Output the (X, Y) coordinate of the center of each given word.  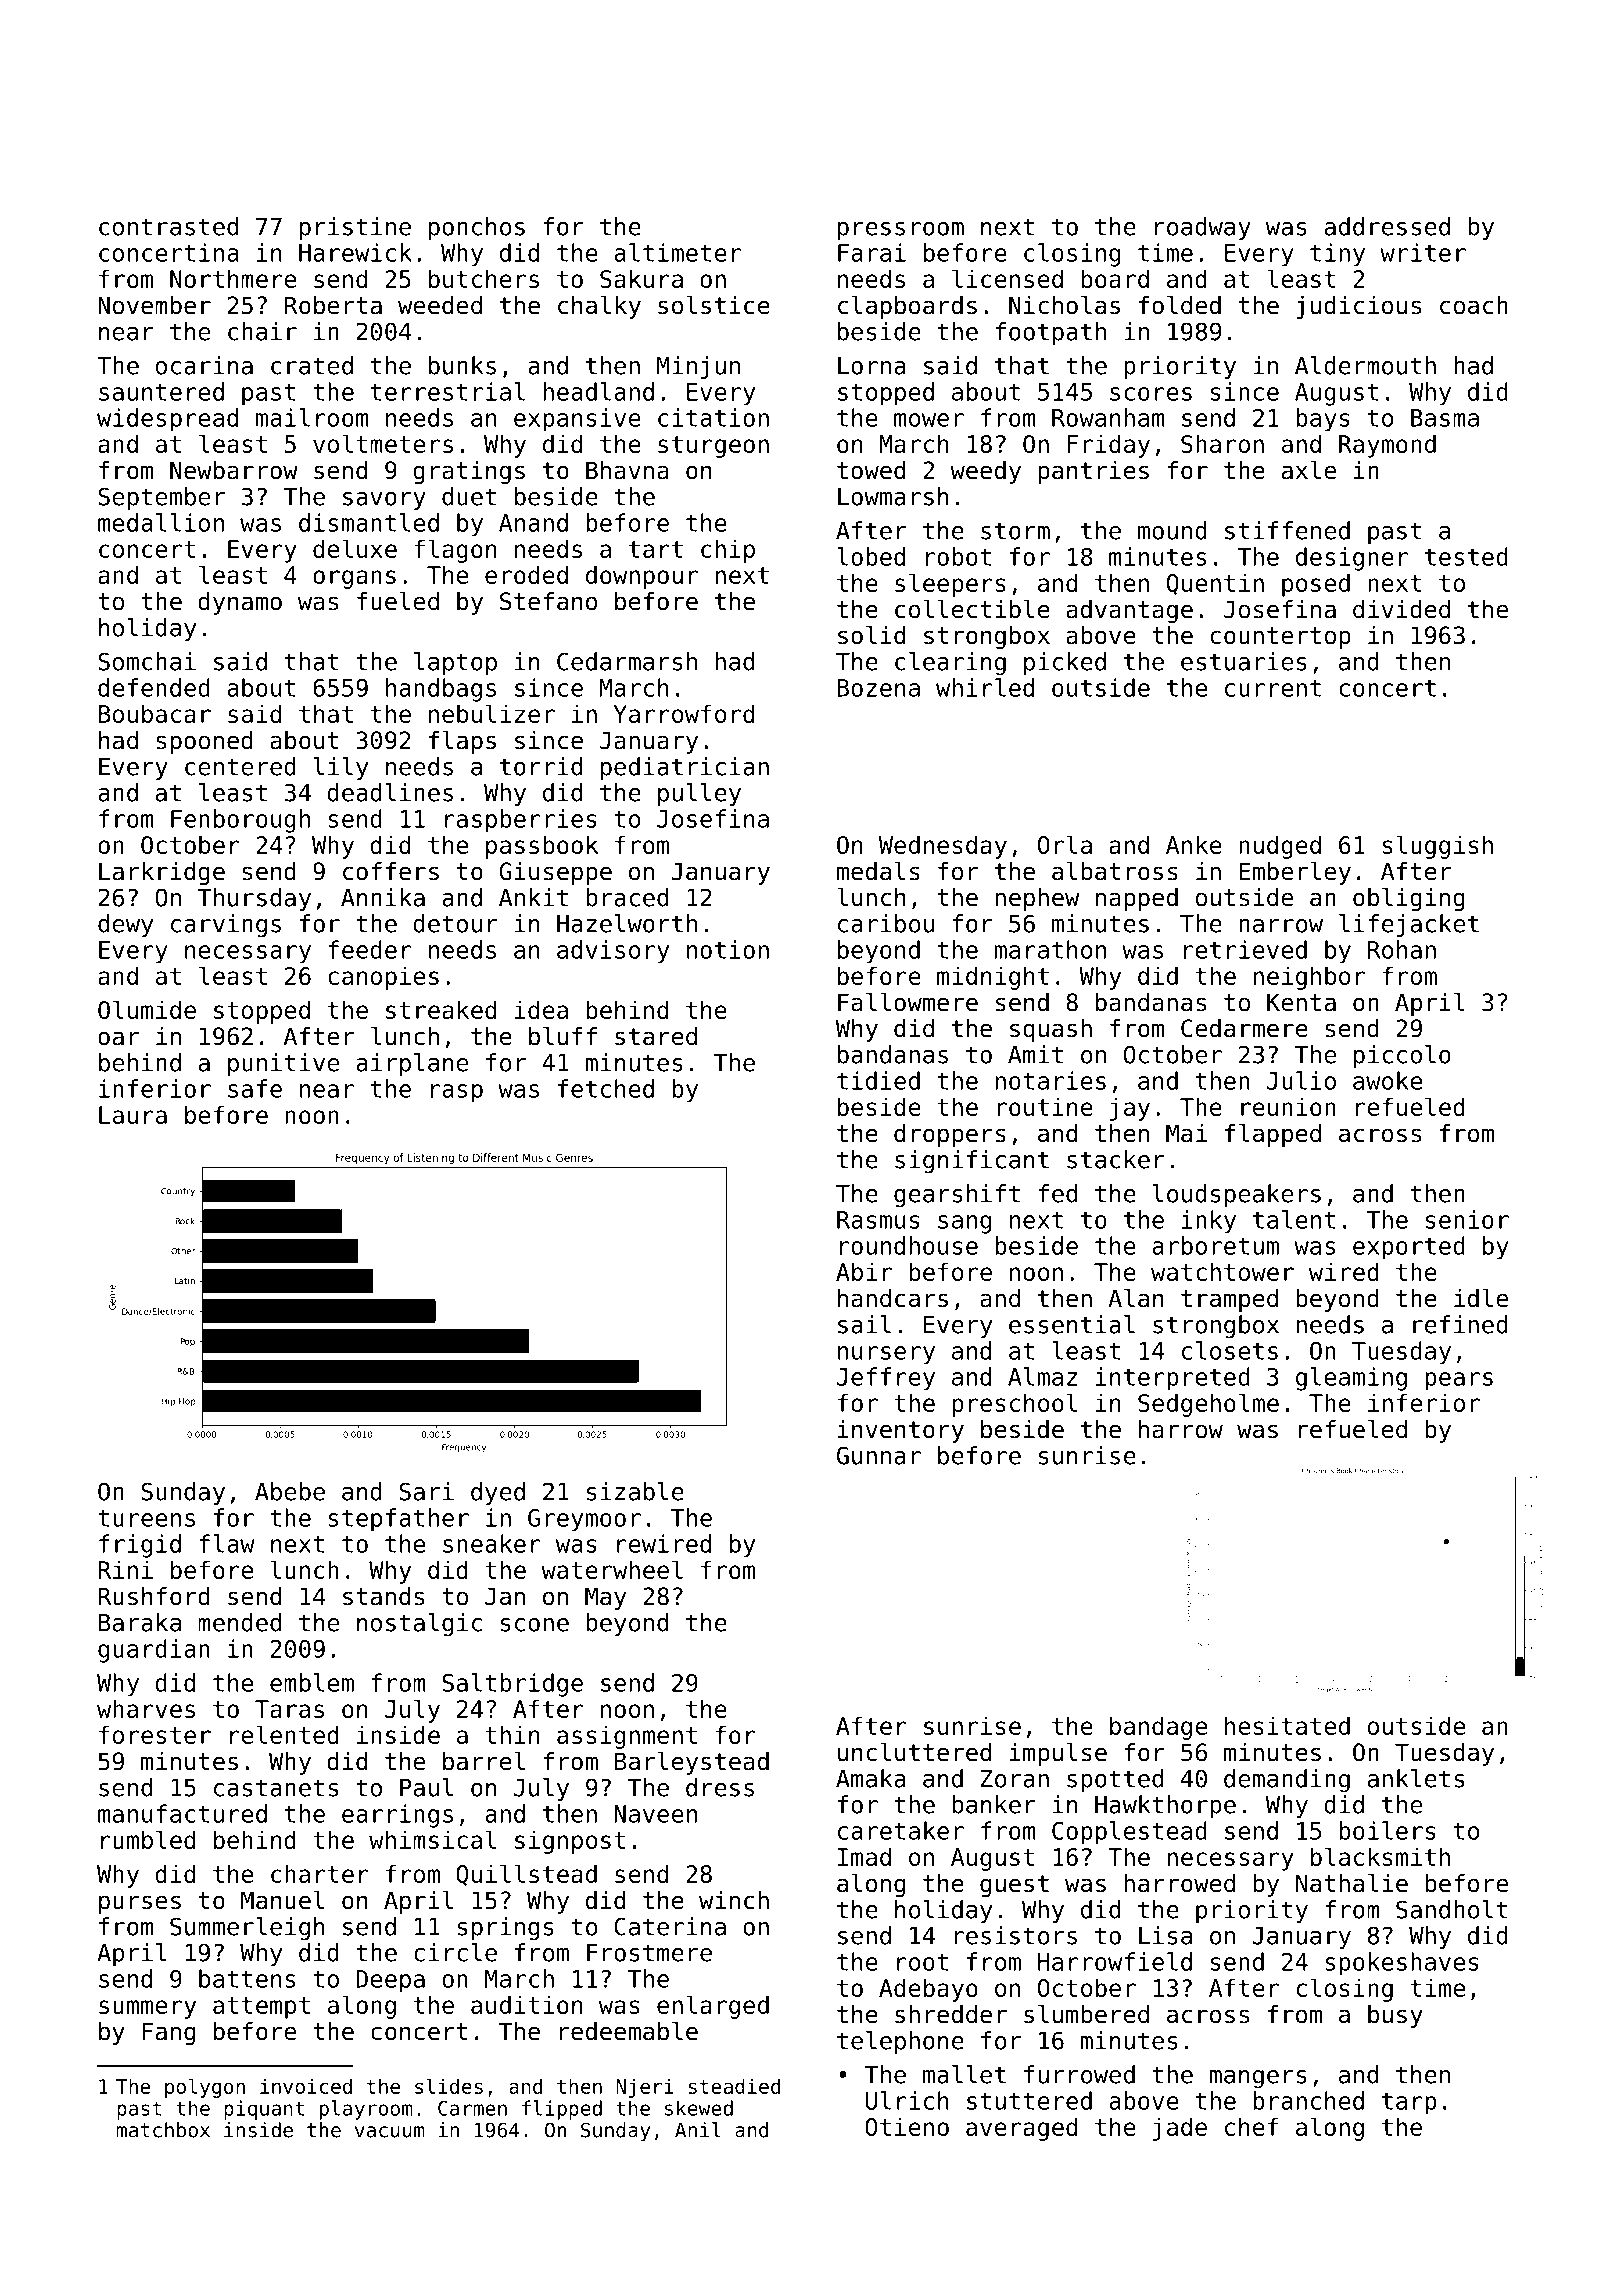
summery (147, 2009)
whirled (985, 687)
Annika (383, 897)
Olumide (147, 1009)
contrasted (168, 226)
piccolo (1402, 1056)
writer (1423, 252)
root (922, 1962)
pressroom (901, 231)
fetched (606, 1088)
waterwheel (612, 1569)
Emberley (1295, 873)
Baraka (140, 1622)
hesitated (1287, 1725)
